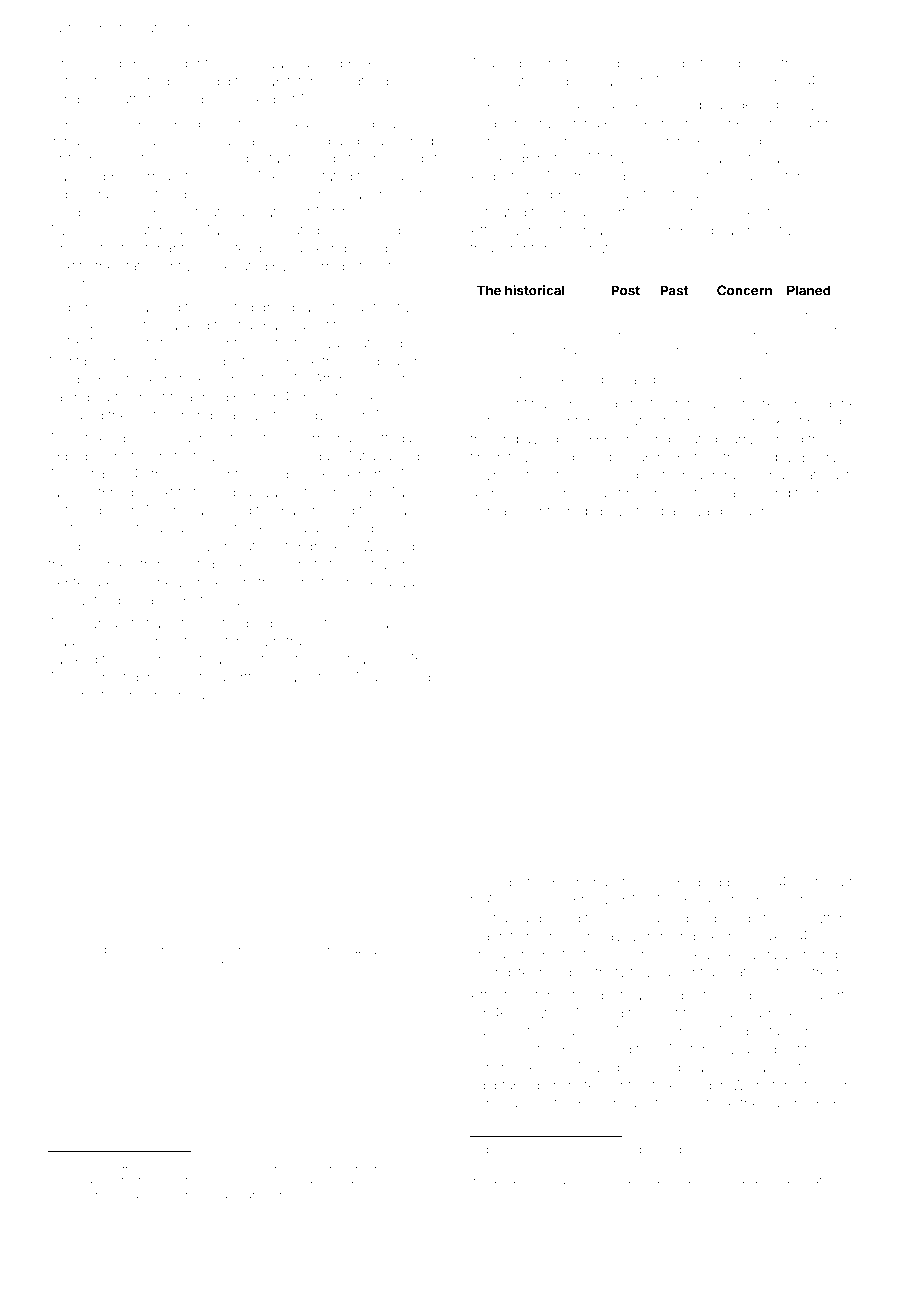  Describe the element at coordinates (72, 696) in the document. I see `beyond` at that location.
